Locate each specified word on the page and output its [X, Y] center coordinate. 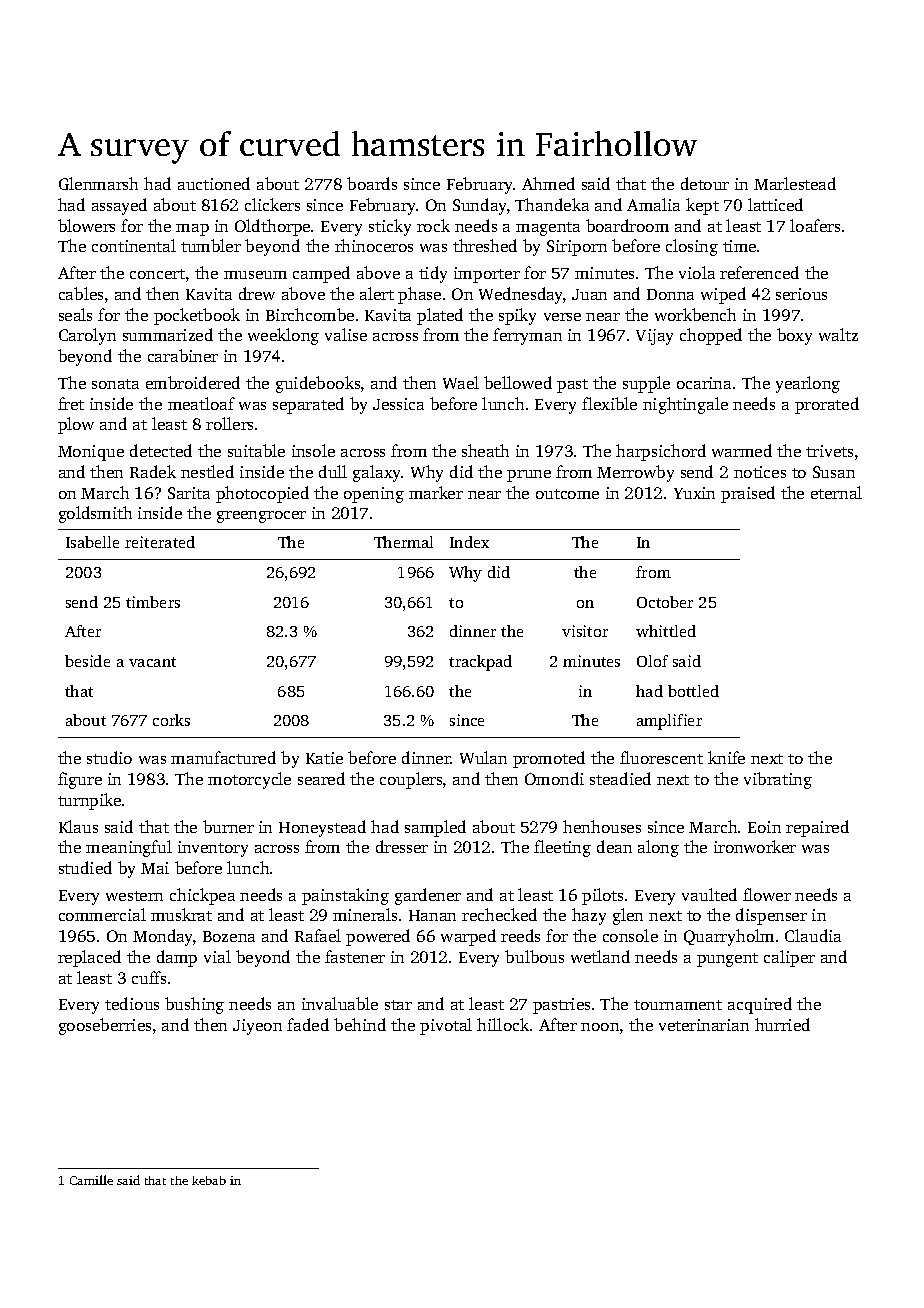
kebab [209, 1180]
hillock [503, 1024]
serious [801, 294]
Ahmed [548, 183]
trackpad [480, 663]
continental [134, 245]
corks [171, 720]
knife [726, 757]
